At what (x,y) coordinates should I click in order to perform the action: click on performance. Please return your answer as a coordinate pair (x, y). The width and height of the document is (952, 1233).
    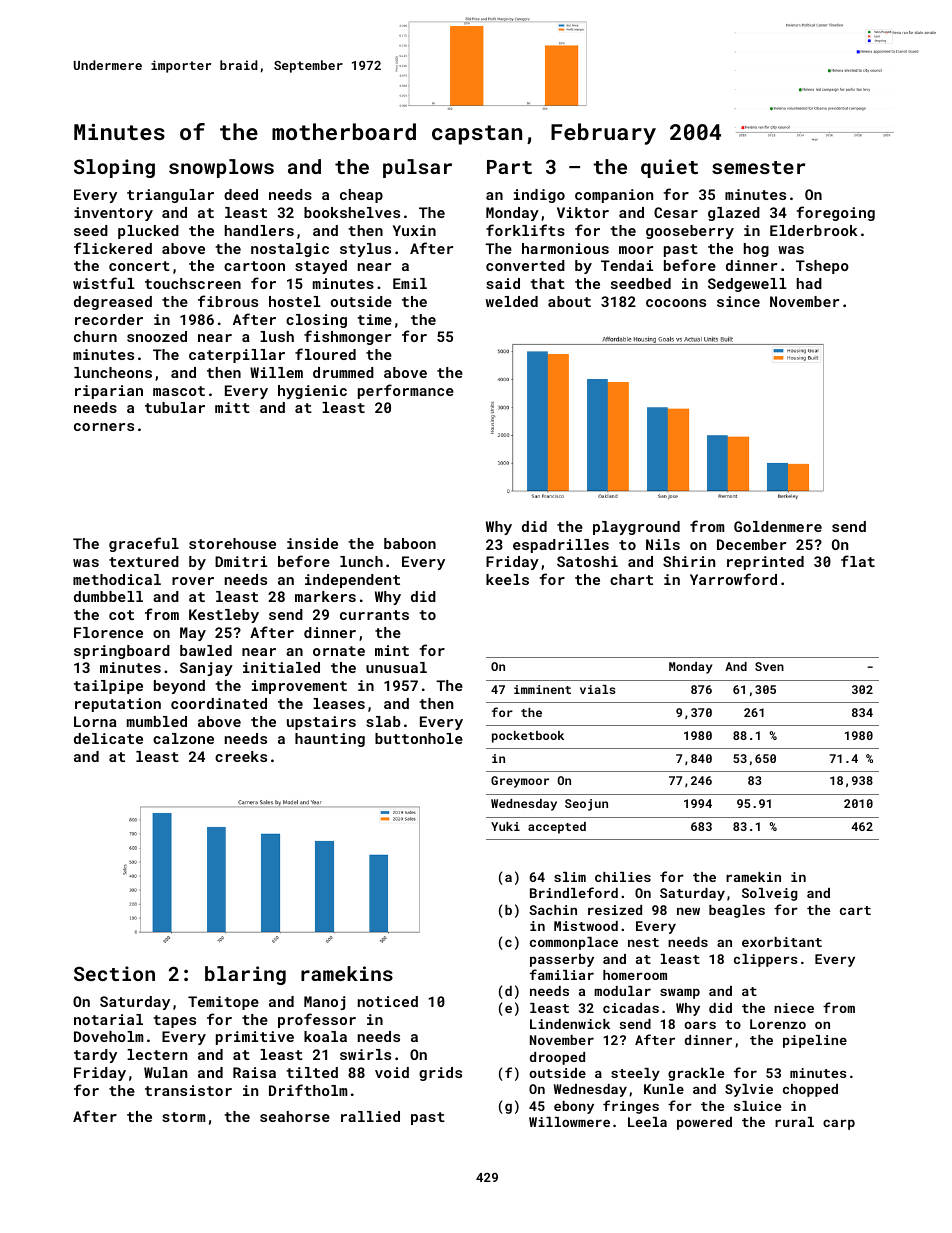
    Looking at the image, I should click on (406, 391).
